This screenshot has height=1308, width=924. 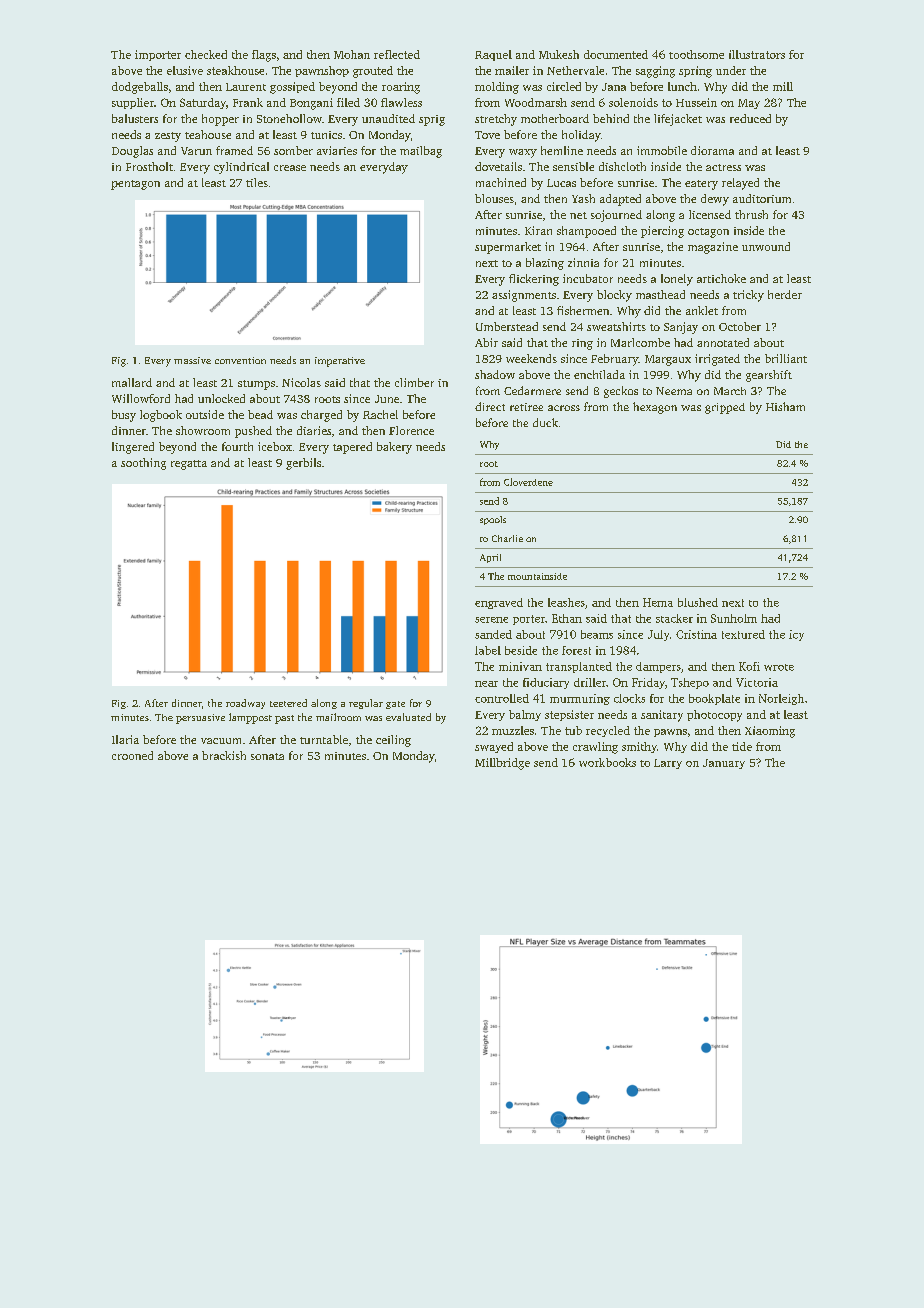 What do you see at coordinates (235, 70) in the screenshot?
I see `steakhouse` at bounding box center [235, 70].
